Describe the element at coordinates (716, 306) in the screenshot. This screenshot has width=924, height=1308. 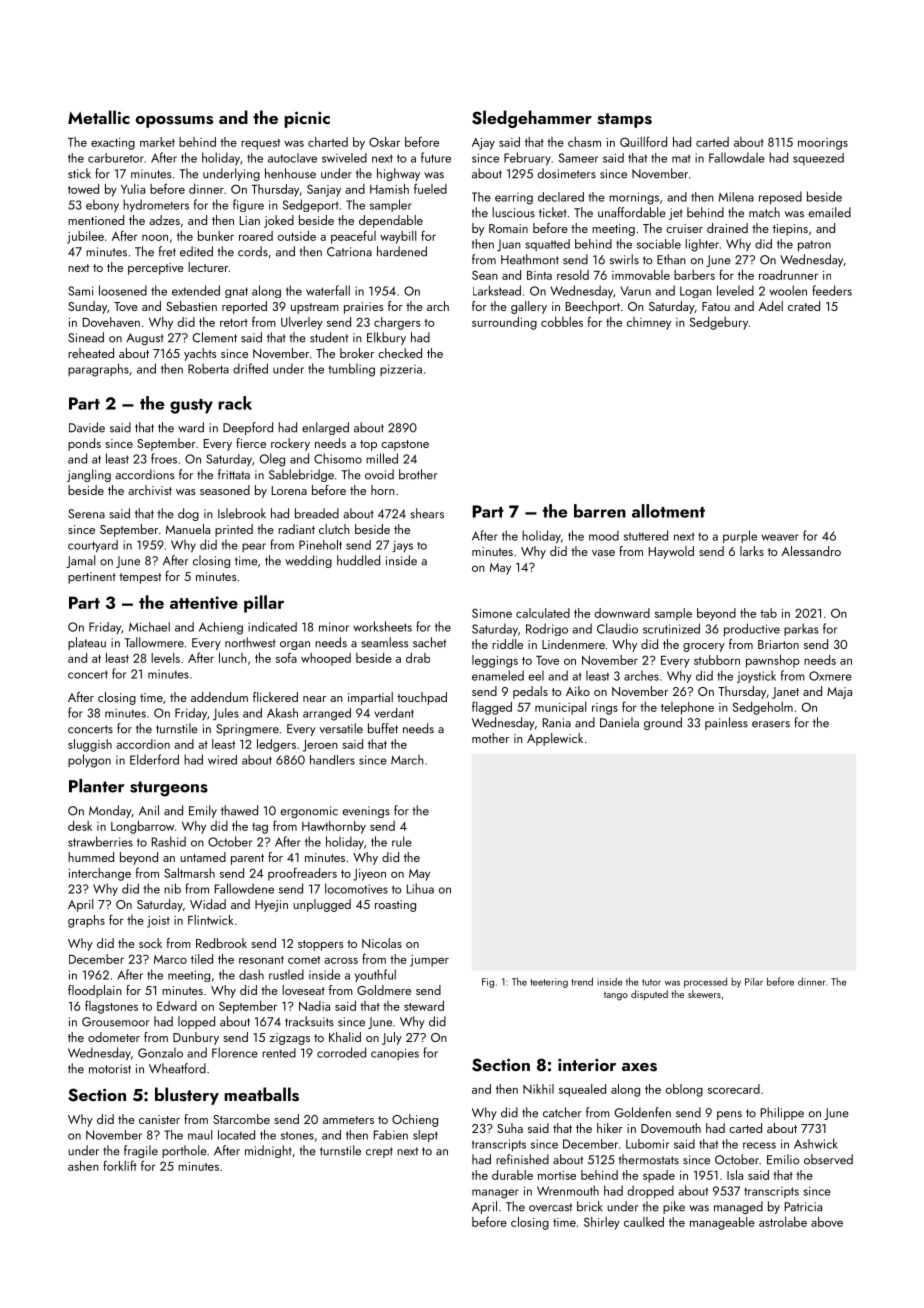
I see `Fatou` at that location.
